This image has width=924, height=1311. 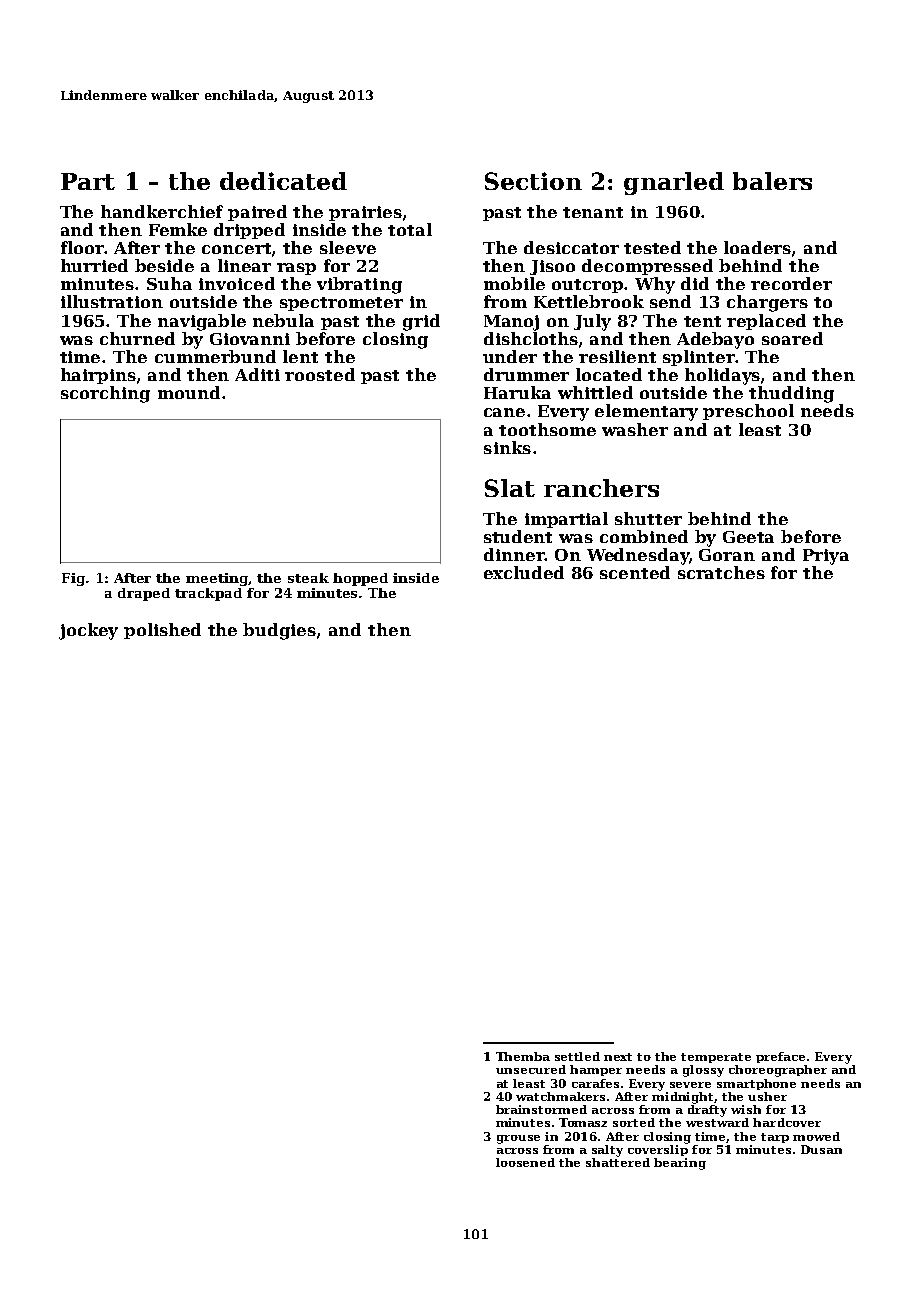 I want to click on hardcover, so click(x=787, y=1122).
